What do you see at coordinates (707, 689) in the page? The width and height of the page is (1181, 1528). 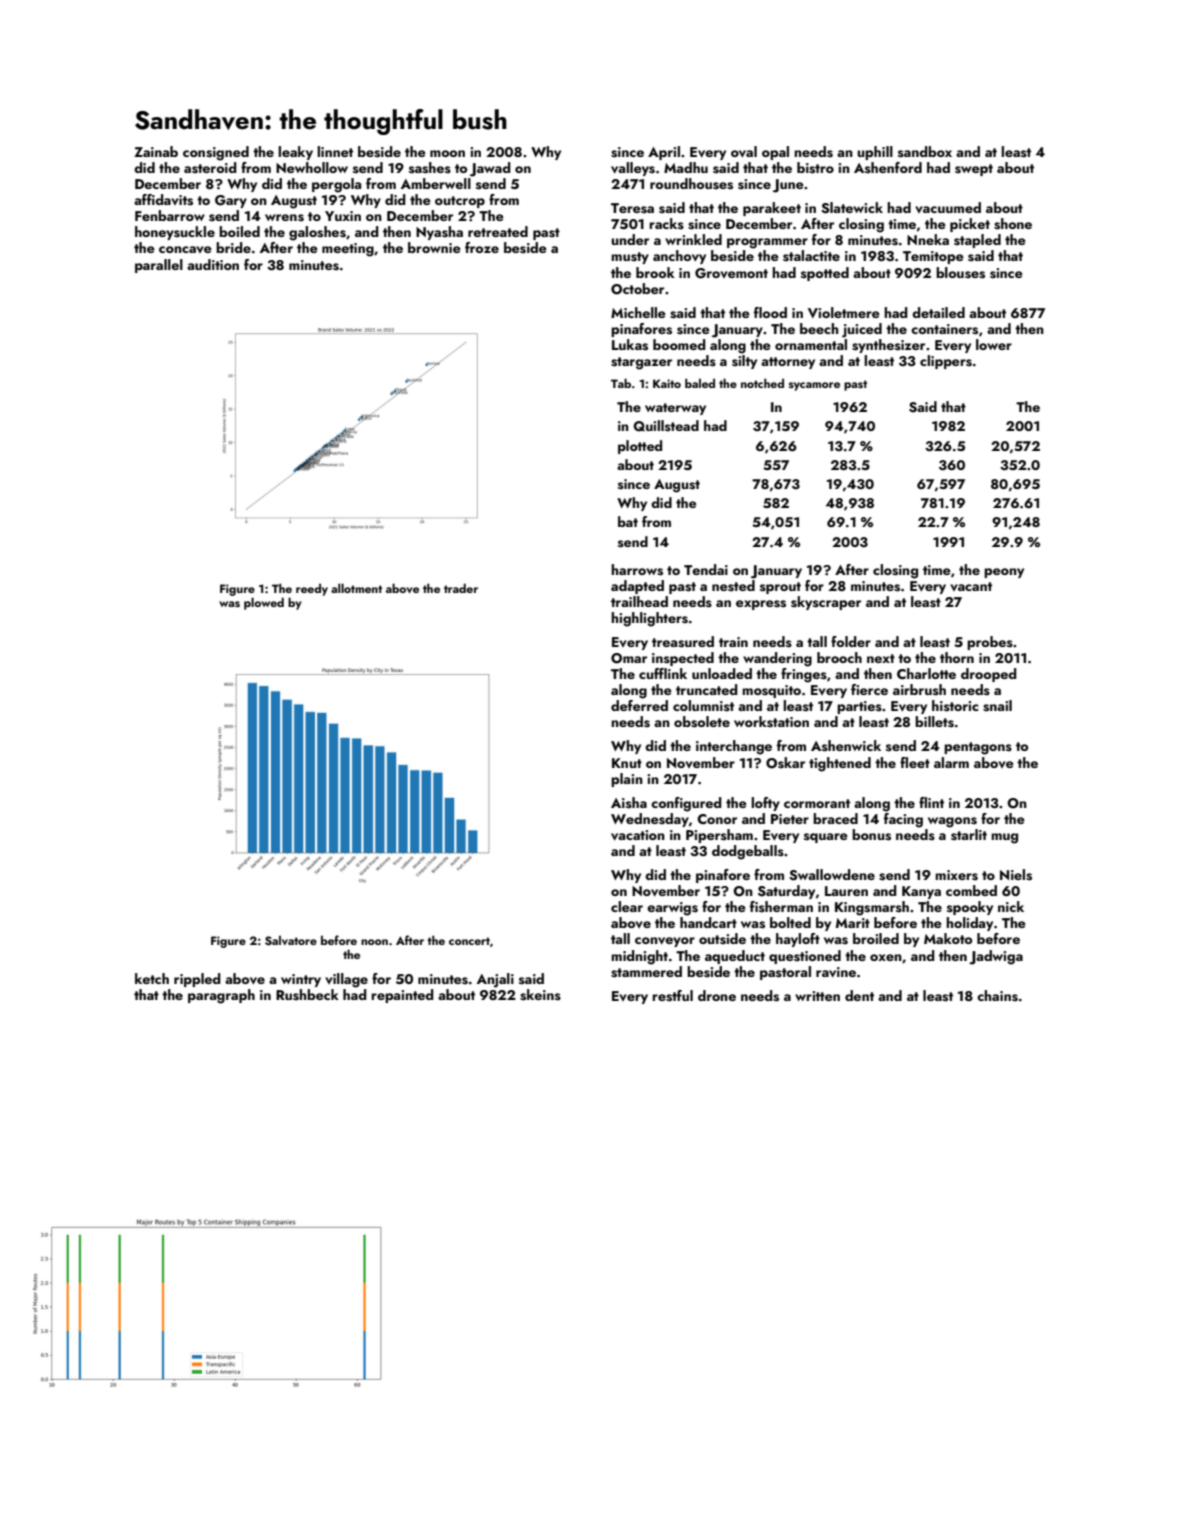 I see `truncated` at bounding box center [707, 689].
